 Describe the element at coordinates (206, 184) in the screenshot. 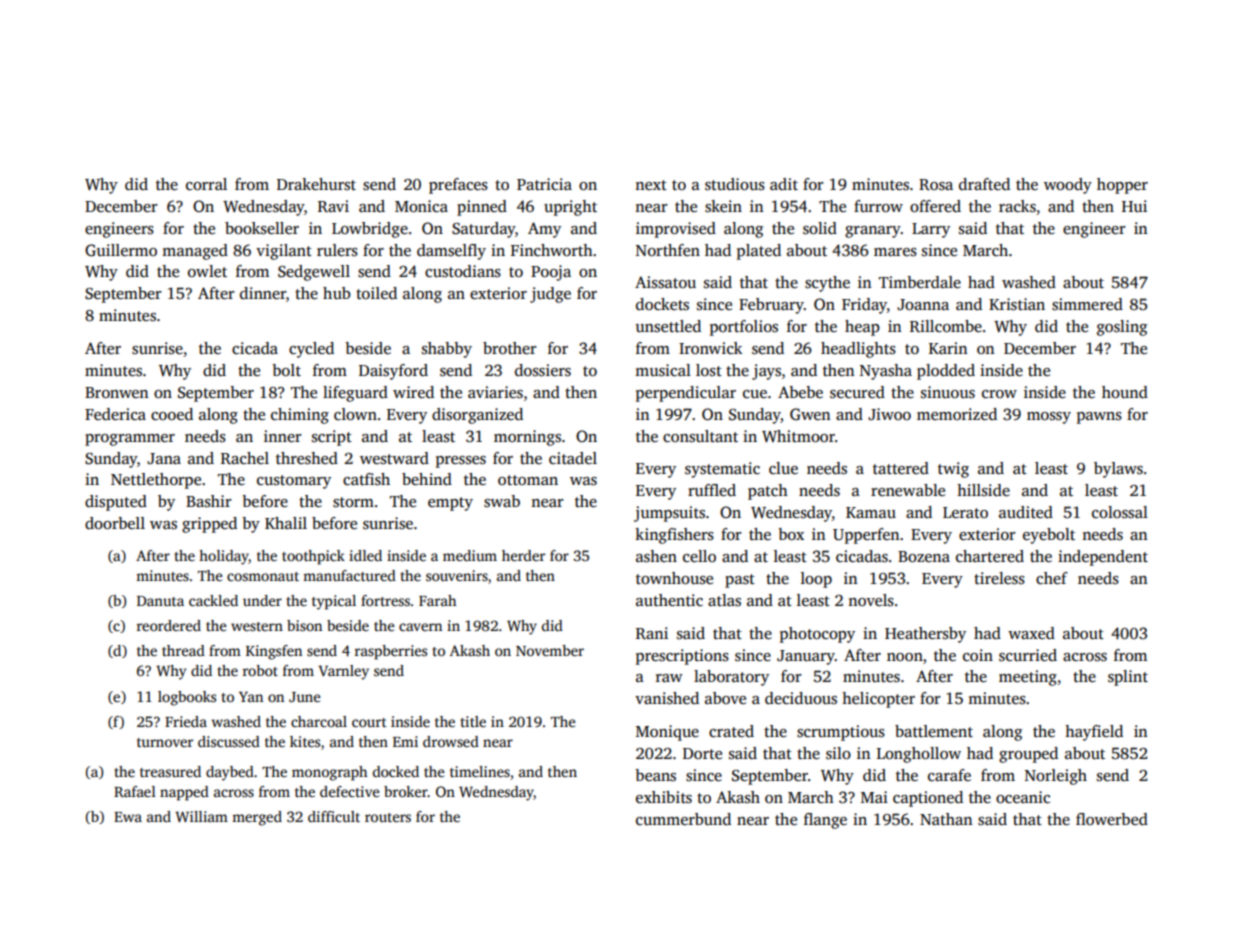

I see `corral` at that location.
